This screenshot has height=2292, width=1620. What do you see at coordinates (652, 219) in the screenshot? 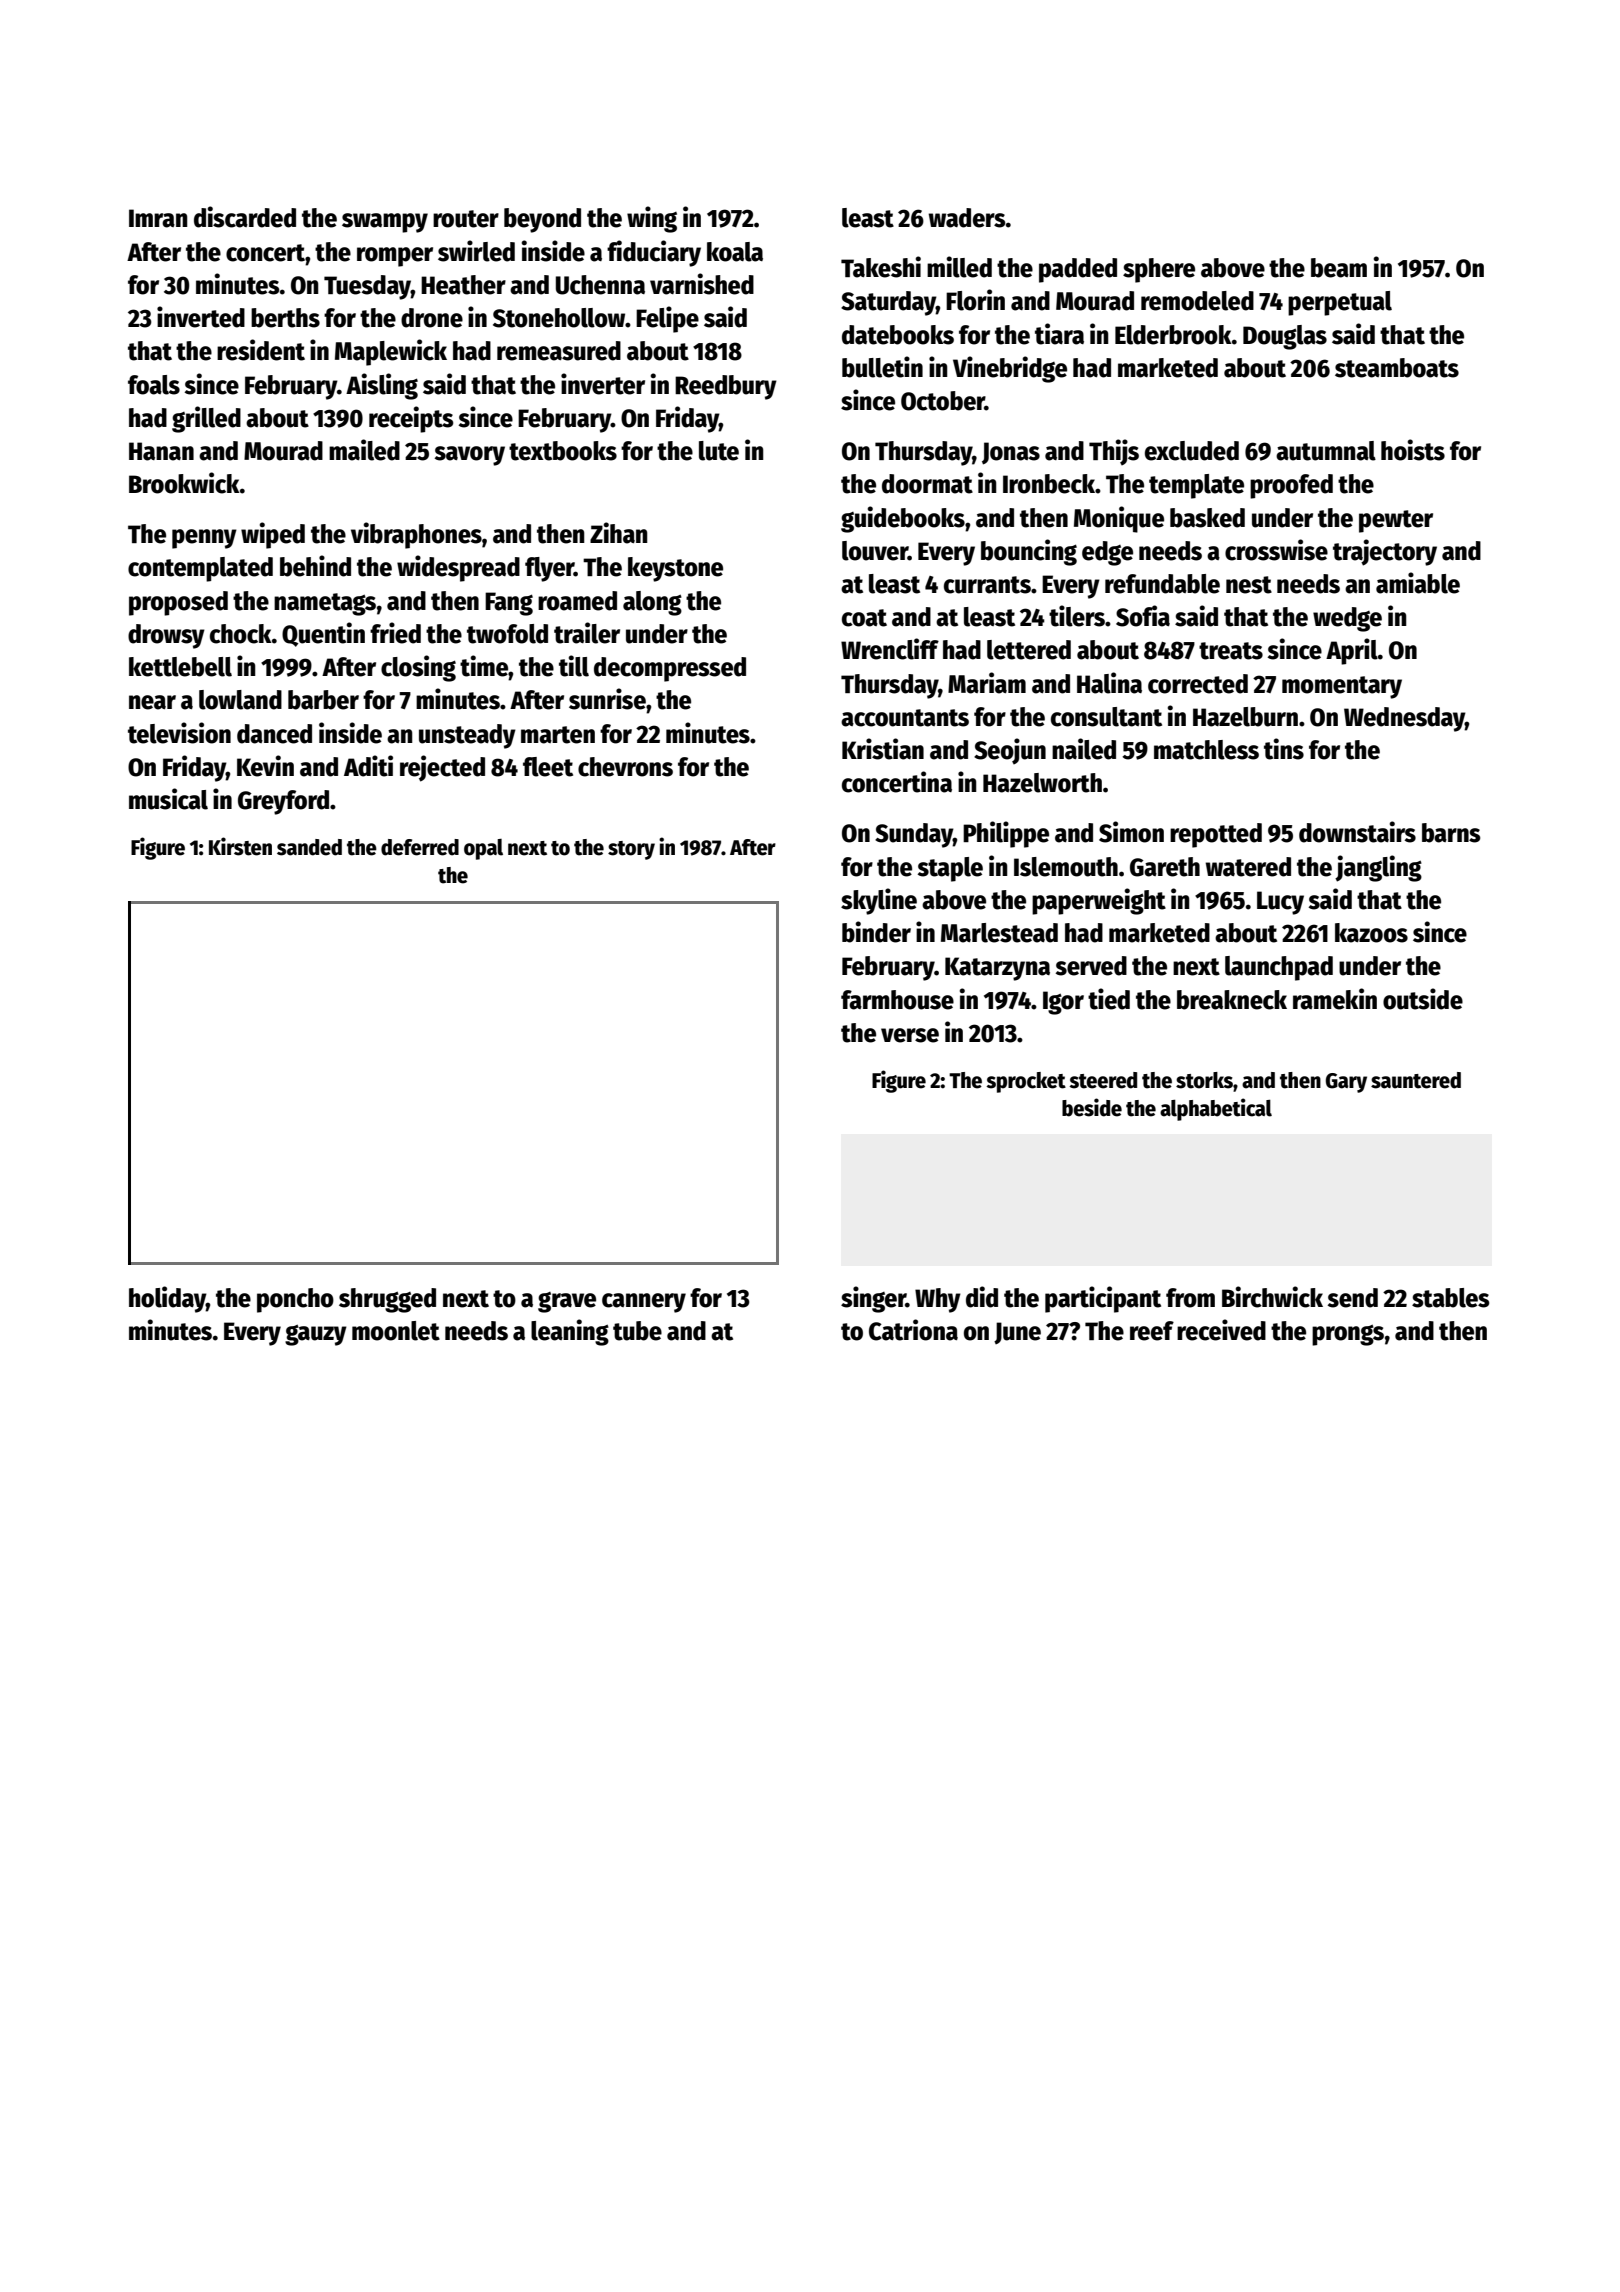
I see `wing` at bounding box center [652, 219].
